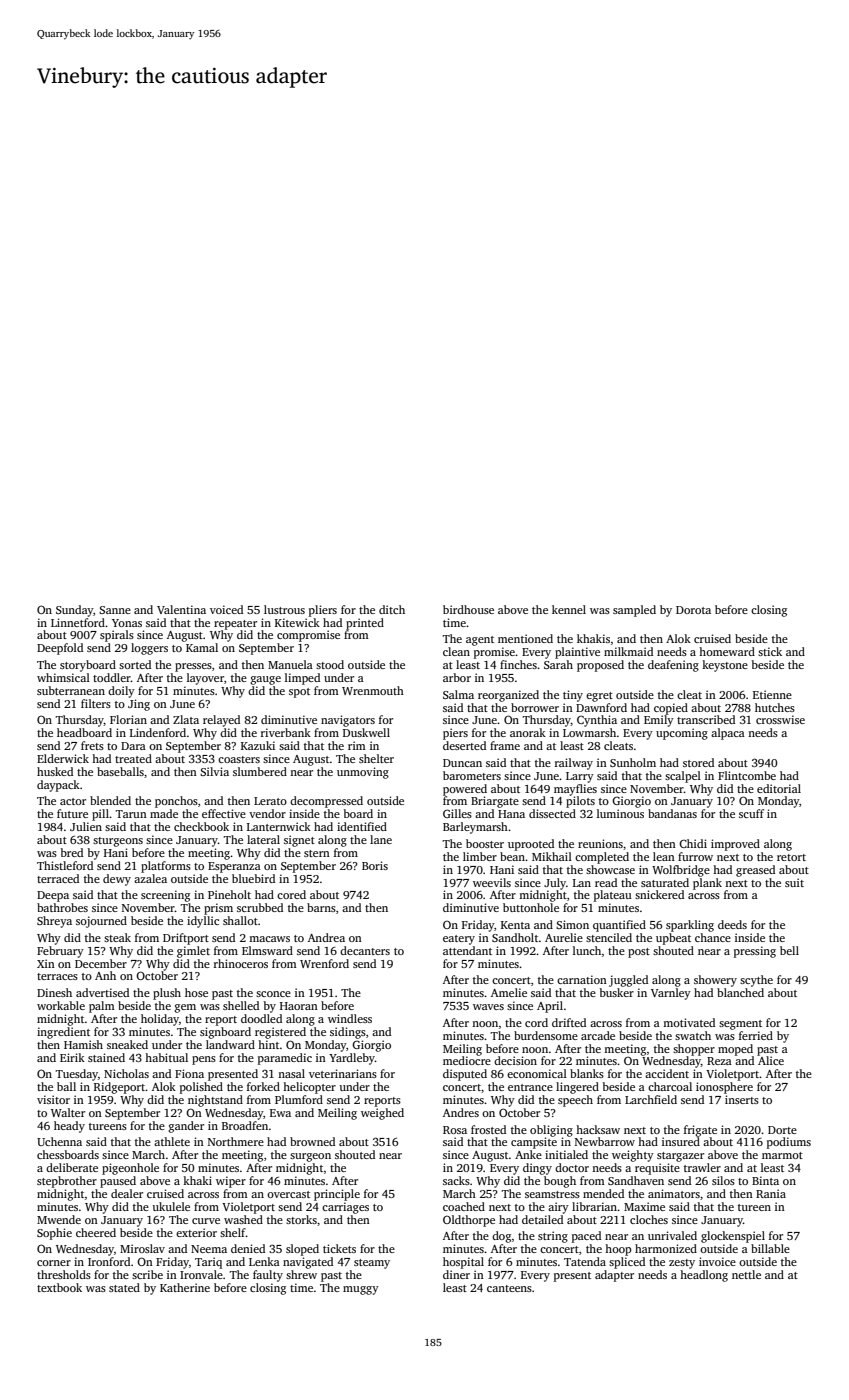 This document has width=849, height=1400. What do you see at coordinates (770, 651) in the document?
I see `stick` at bounding box center [770, 651].
